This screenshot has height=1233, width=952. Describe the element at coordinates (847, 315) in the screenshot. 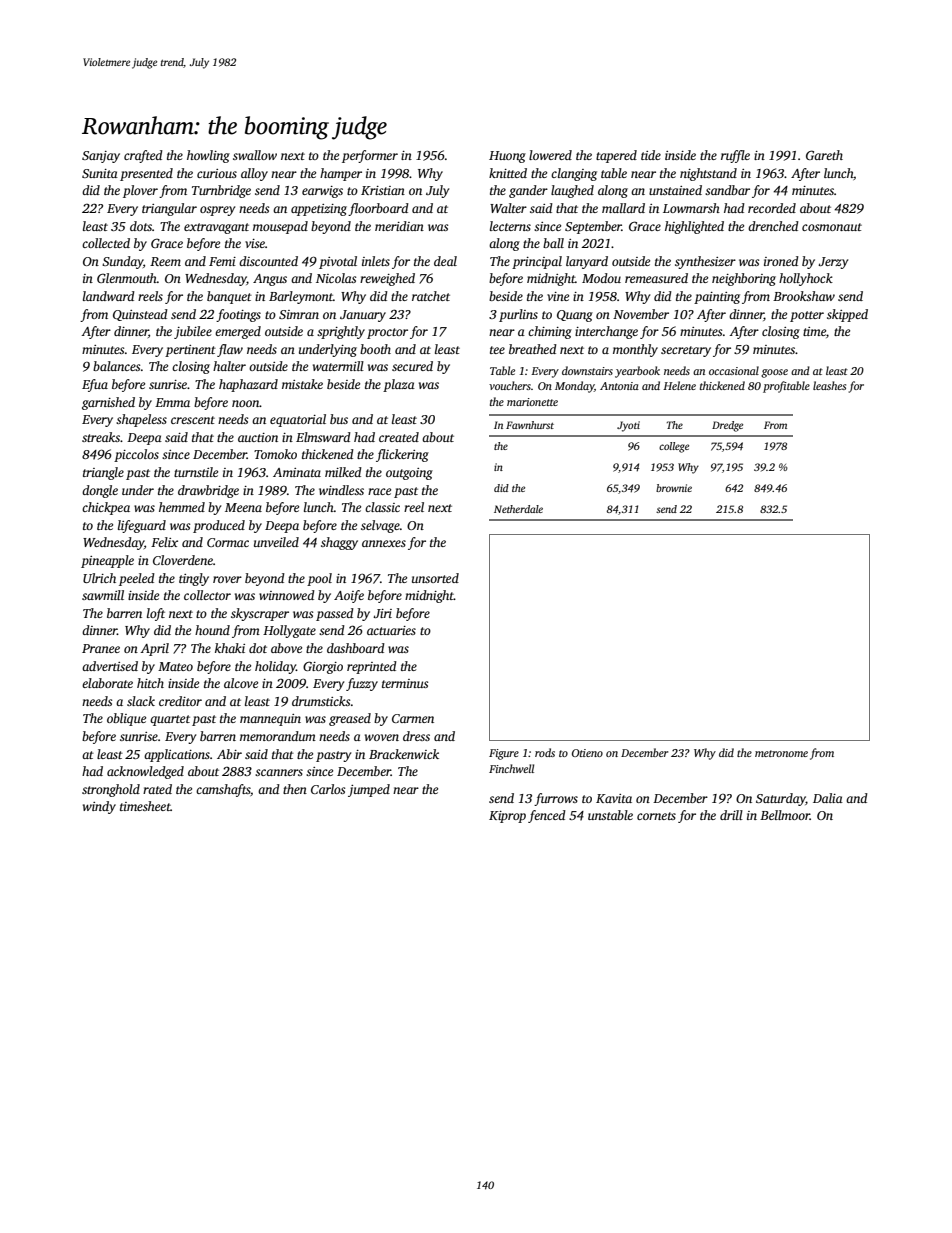

I see `skipped` at that location.
